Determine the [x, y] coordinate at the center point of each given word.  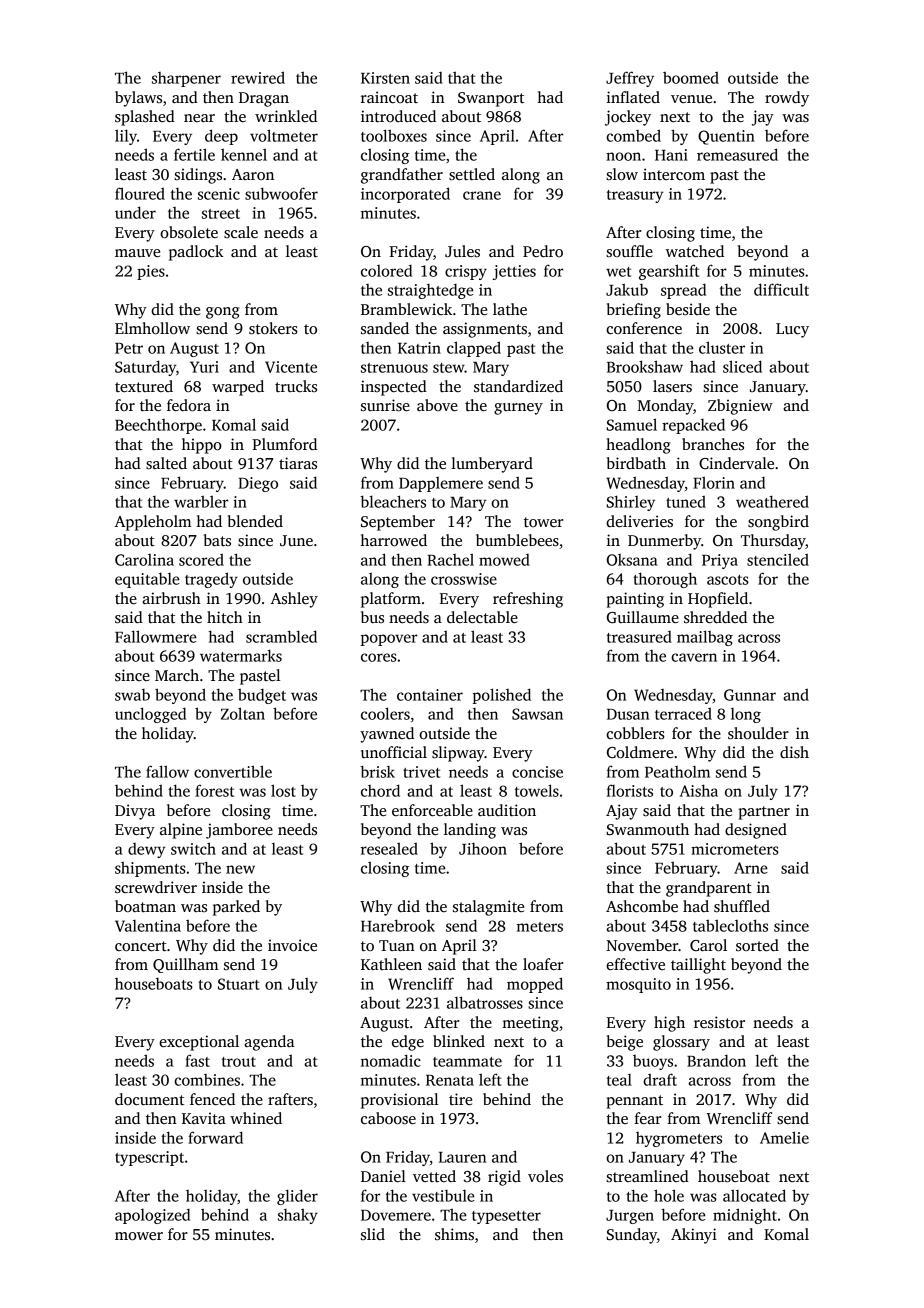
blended [255, 521]
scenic [219, 194]
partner [764, 813]
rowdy [787, 99]
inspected [394, 388]
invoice [292, 945]
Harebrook [398, 925]
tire [460, 1099]
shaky [298, 1216]
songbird [778, 523]
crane [482, 195]
